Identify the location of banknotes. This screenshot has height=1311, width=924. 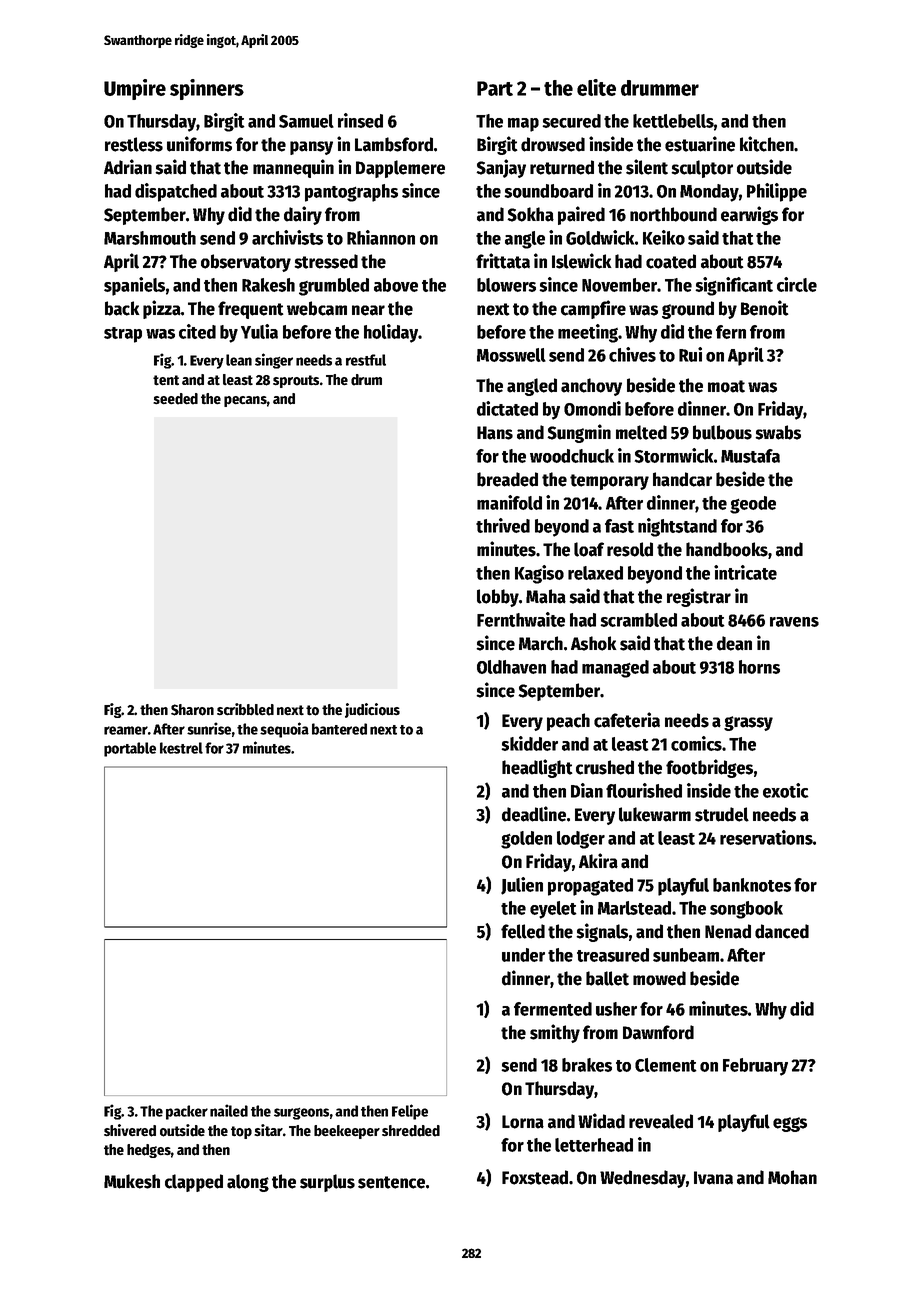
(752, 885).
